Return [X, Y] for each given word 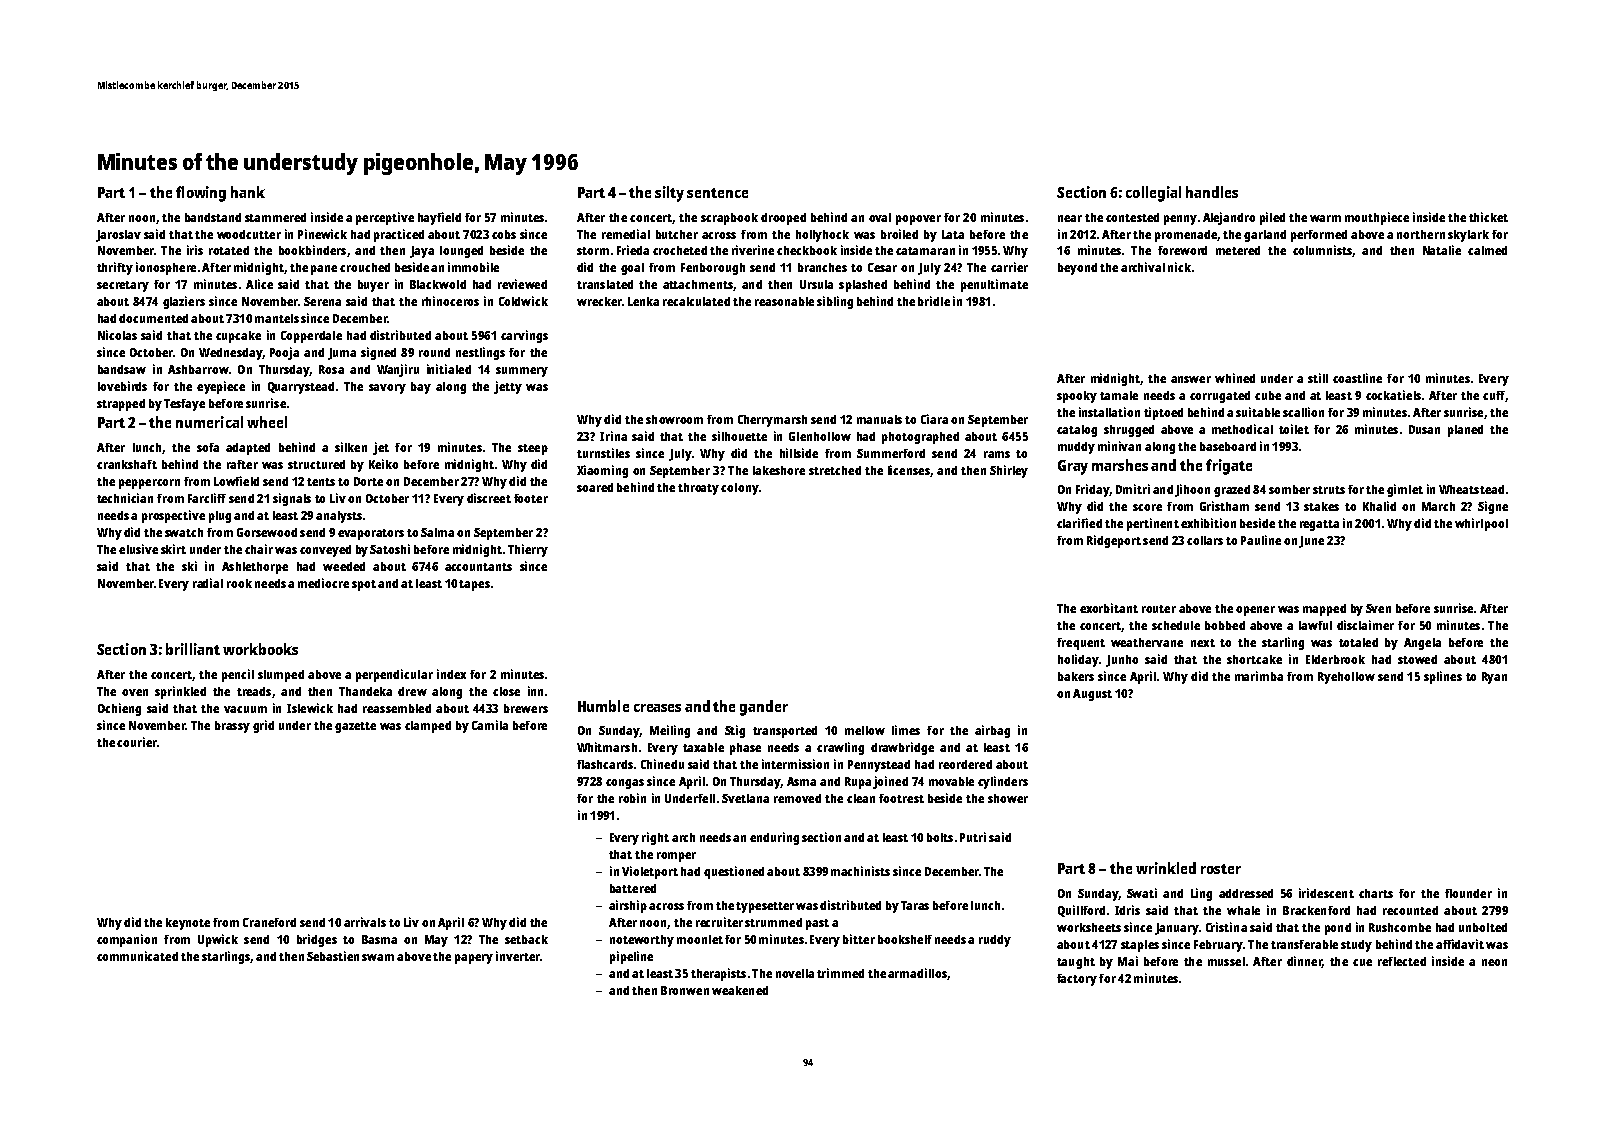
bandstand [213, 217]
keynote [188, 924]
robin [632, 798]
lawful [1315, 625]
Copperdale [311, 337]
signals [292, 499]
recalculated [696, 301]
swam [378, 957]
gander [764, 708]
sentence [717, 193]
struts [1329, 490]
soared [595, 487]
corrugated [1220, 397]
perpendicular [394, 675]
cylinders [1003, 782]
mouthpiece [1377, 218]
